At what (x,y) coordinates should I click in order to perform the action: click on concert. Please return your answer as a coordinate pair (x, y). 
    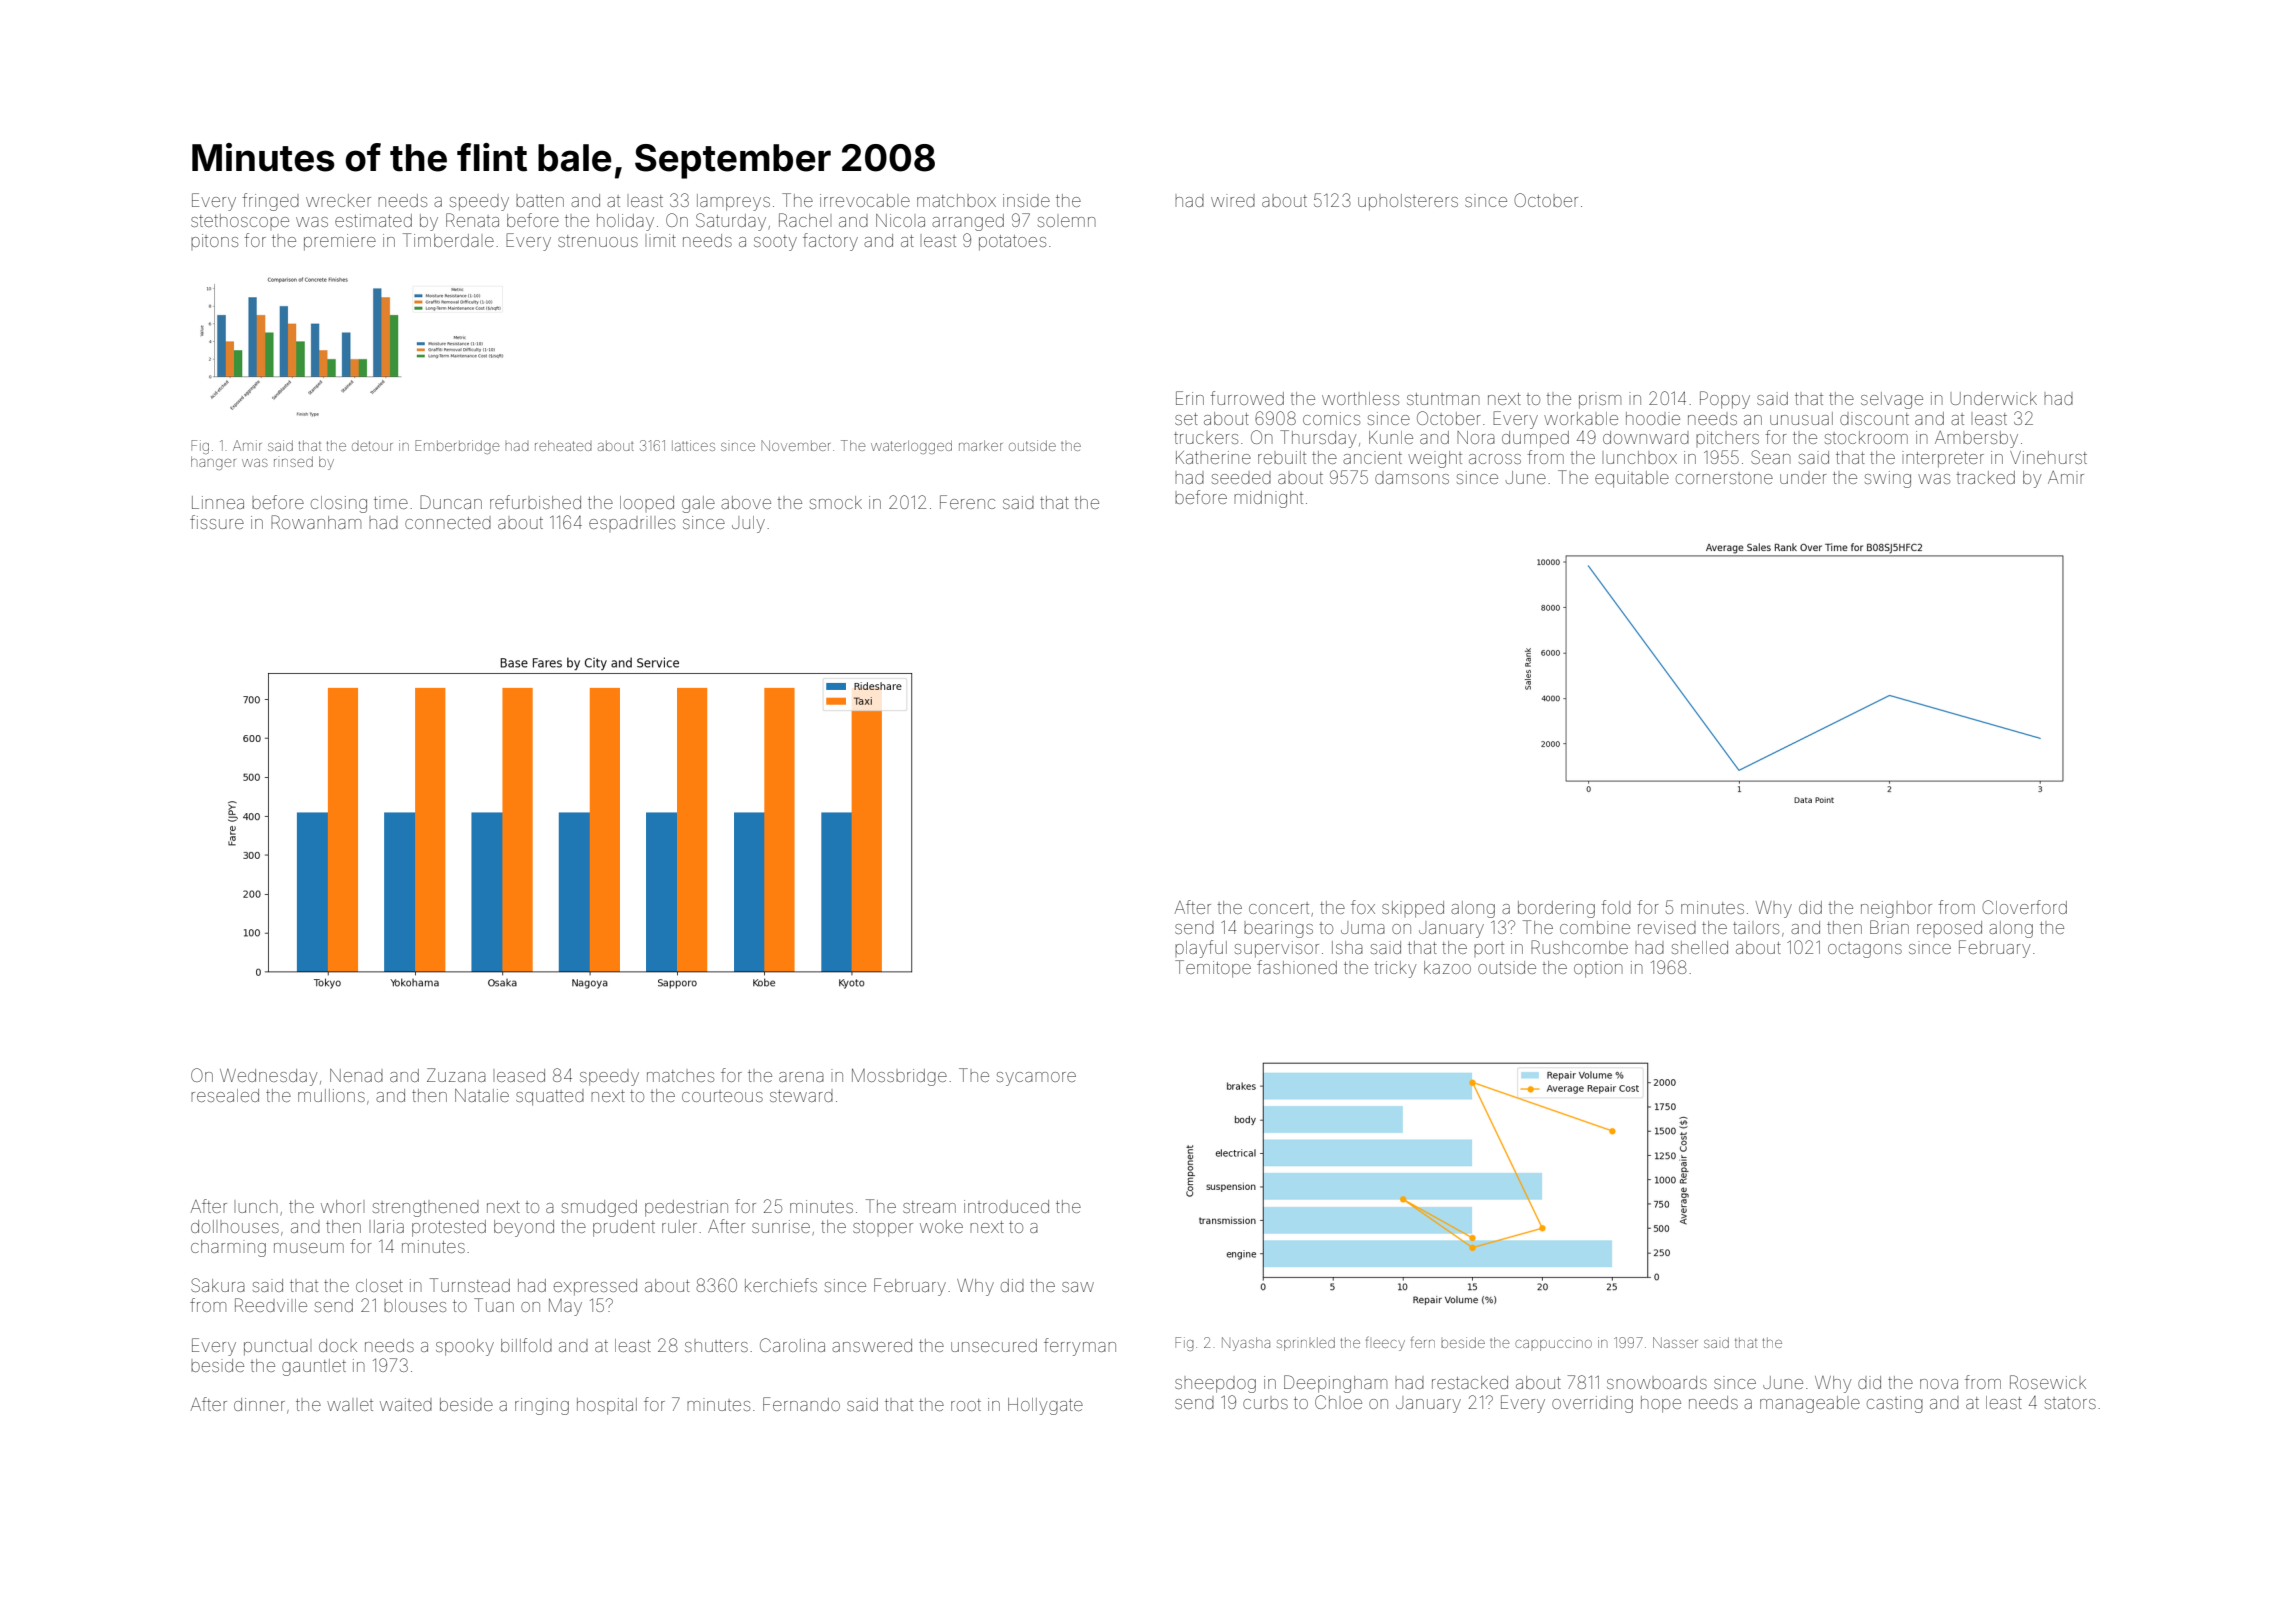
    Looking at the image, I should click on (1279, 908).
